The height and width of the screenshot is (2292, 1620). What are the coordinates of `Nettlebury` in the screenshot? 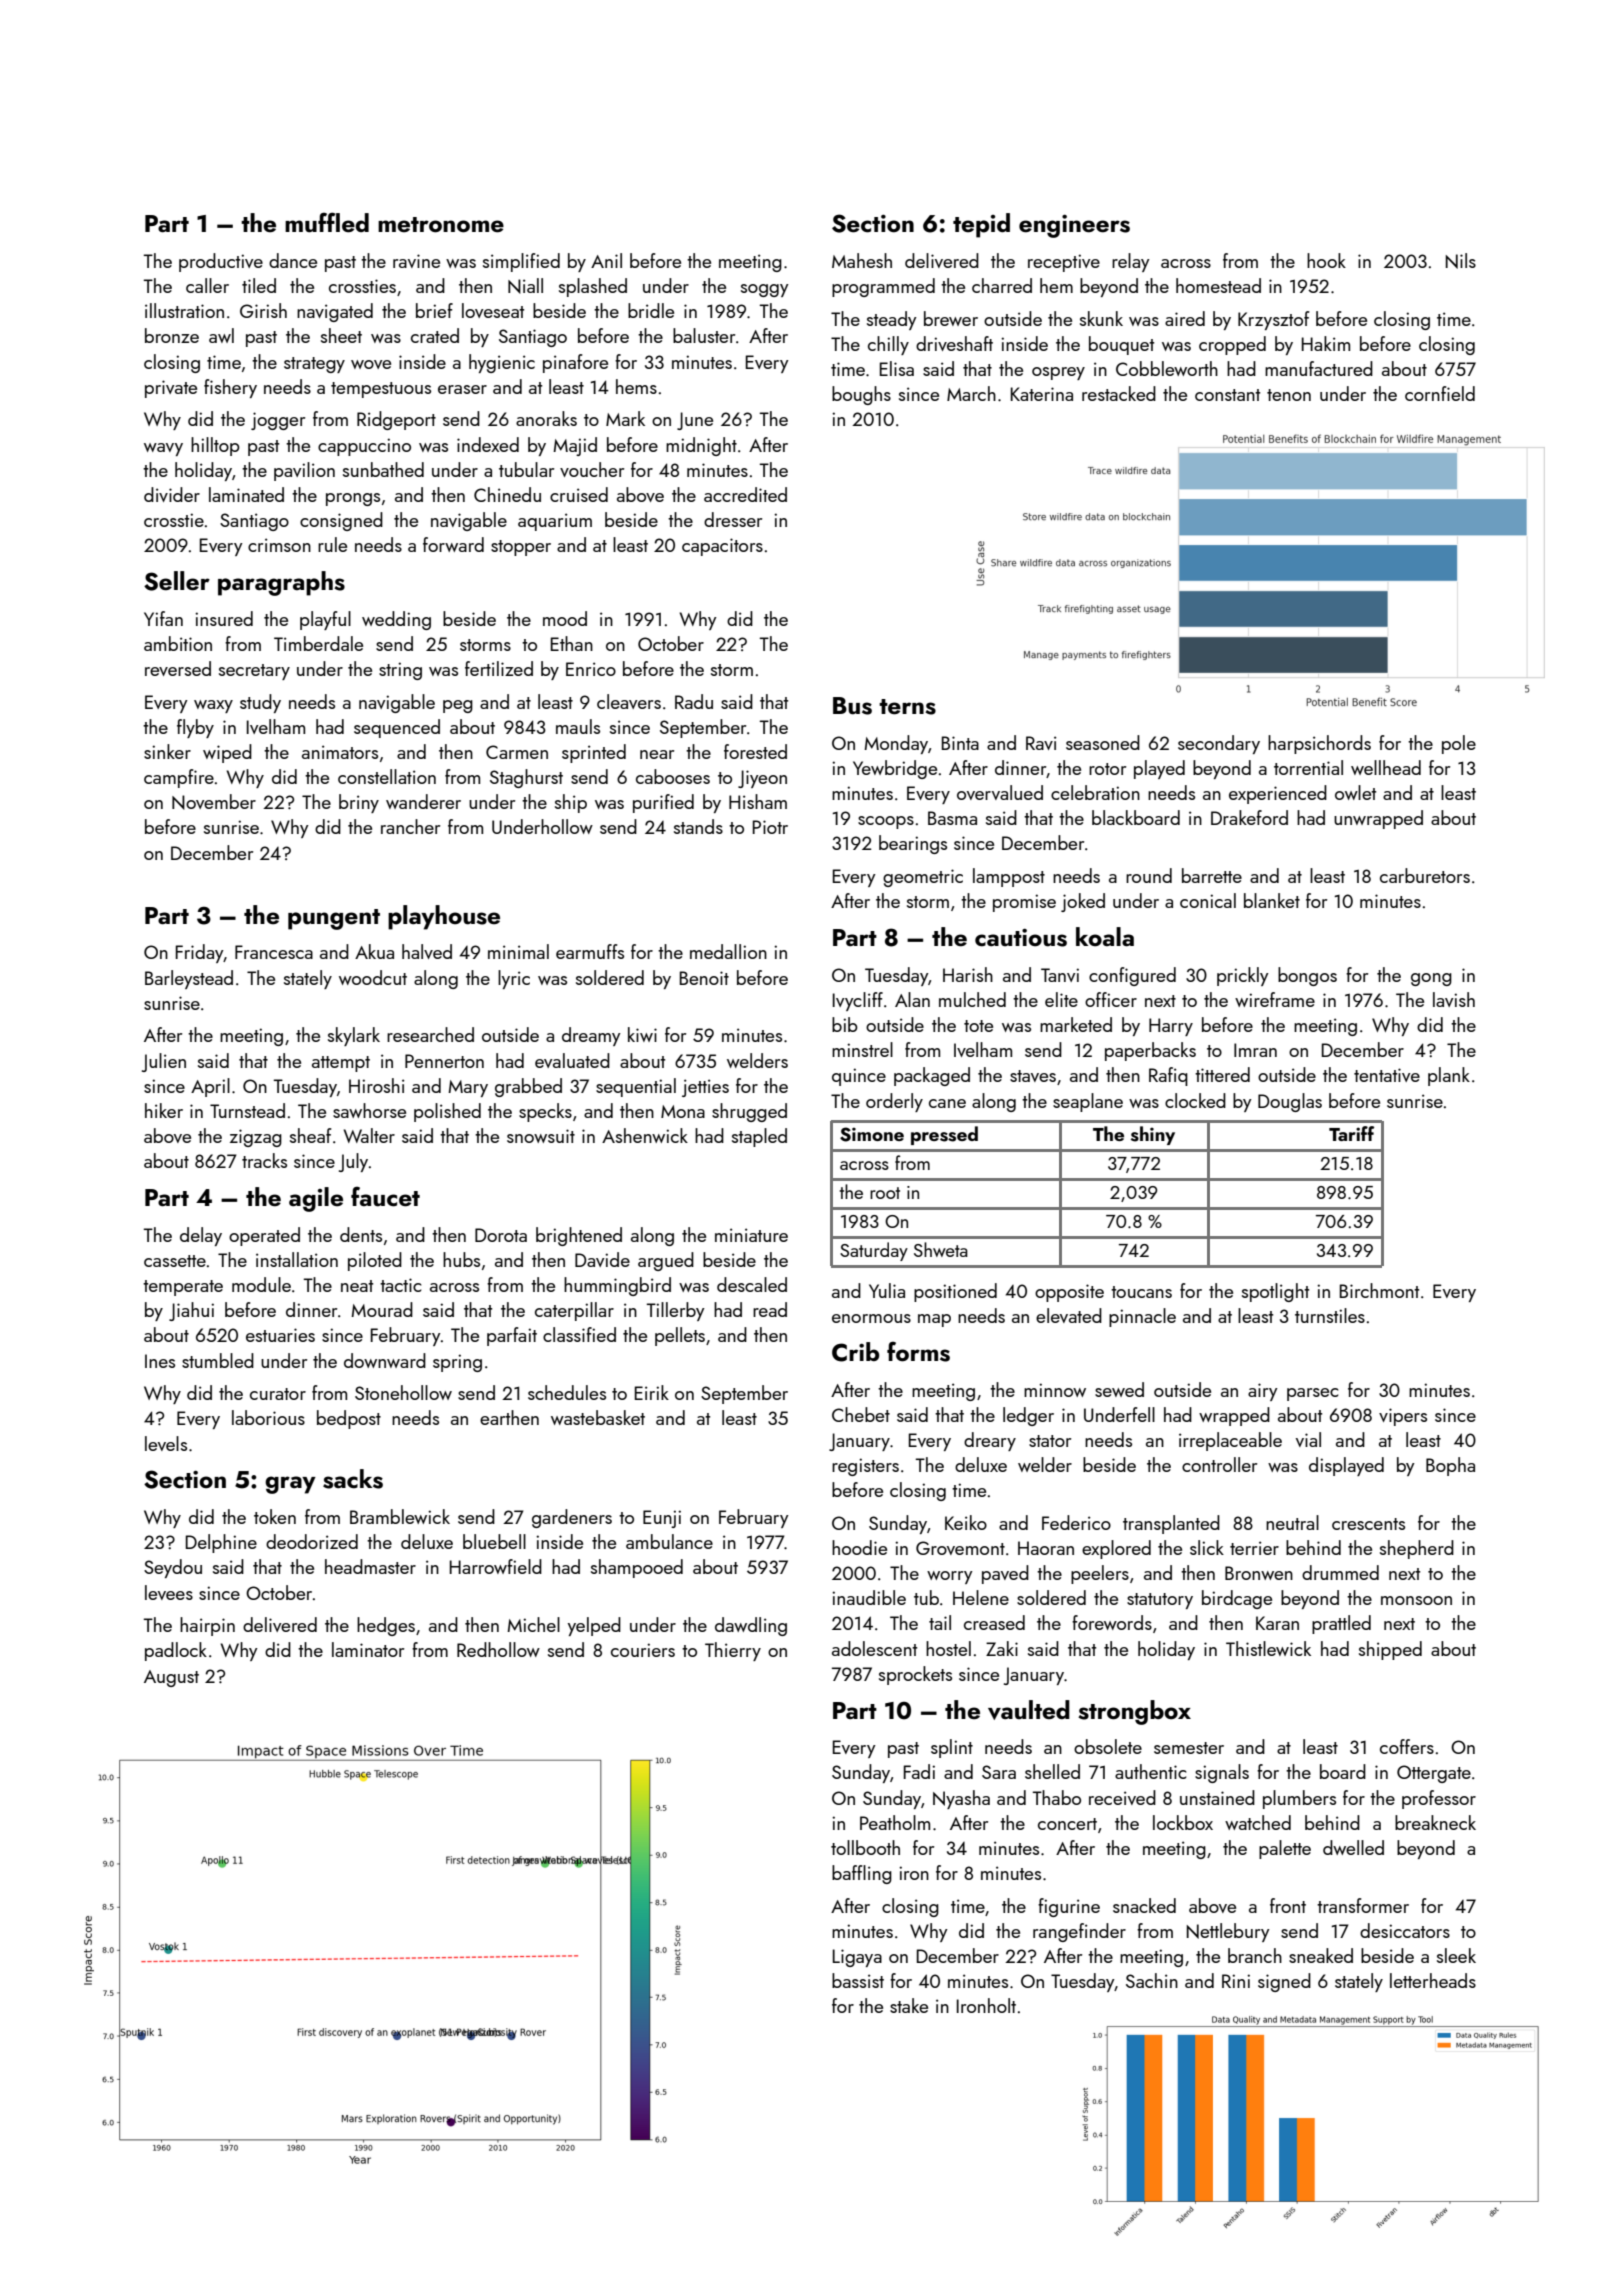 It's located at (1228, 1932).
